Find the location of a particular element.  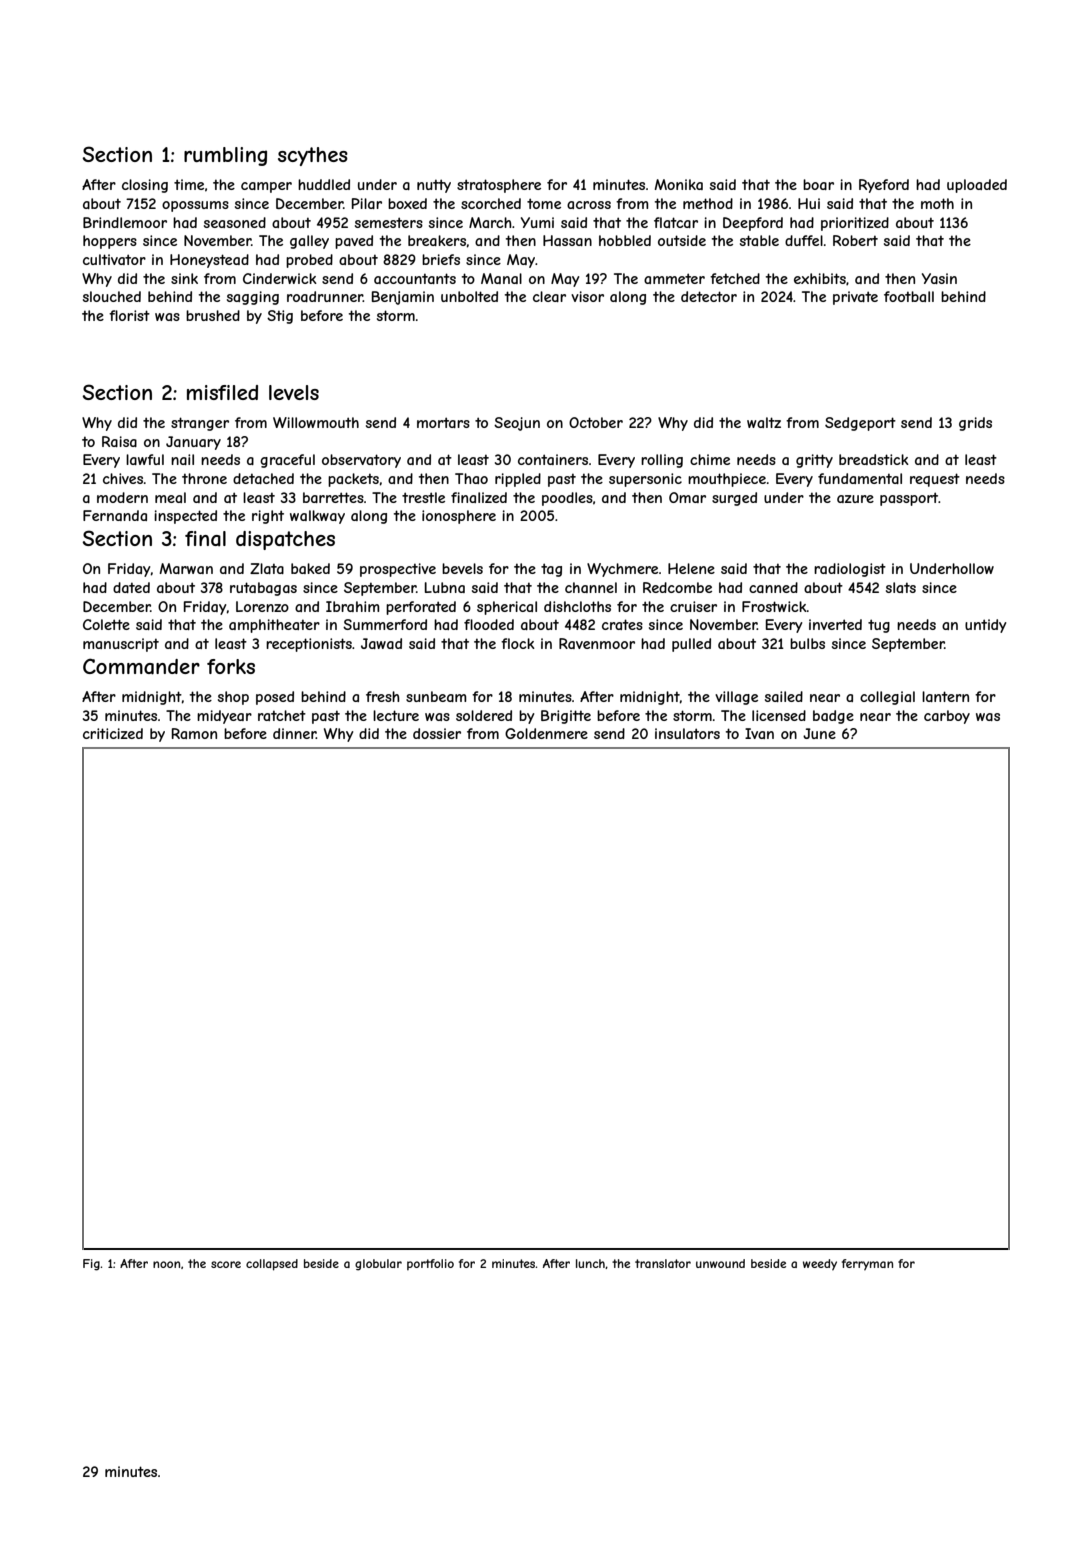

crates is located at coordinates (622, 624).
